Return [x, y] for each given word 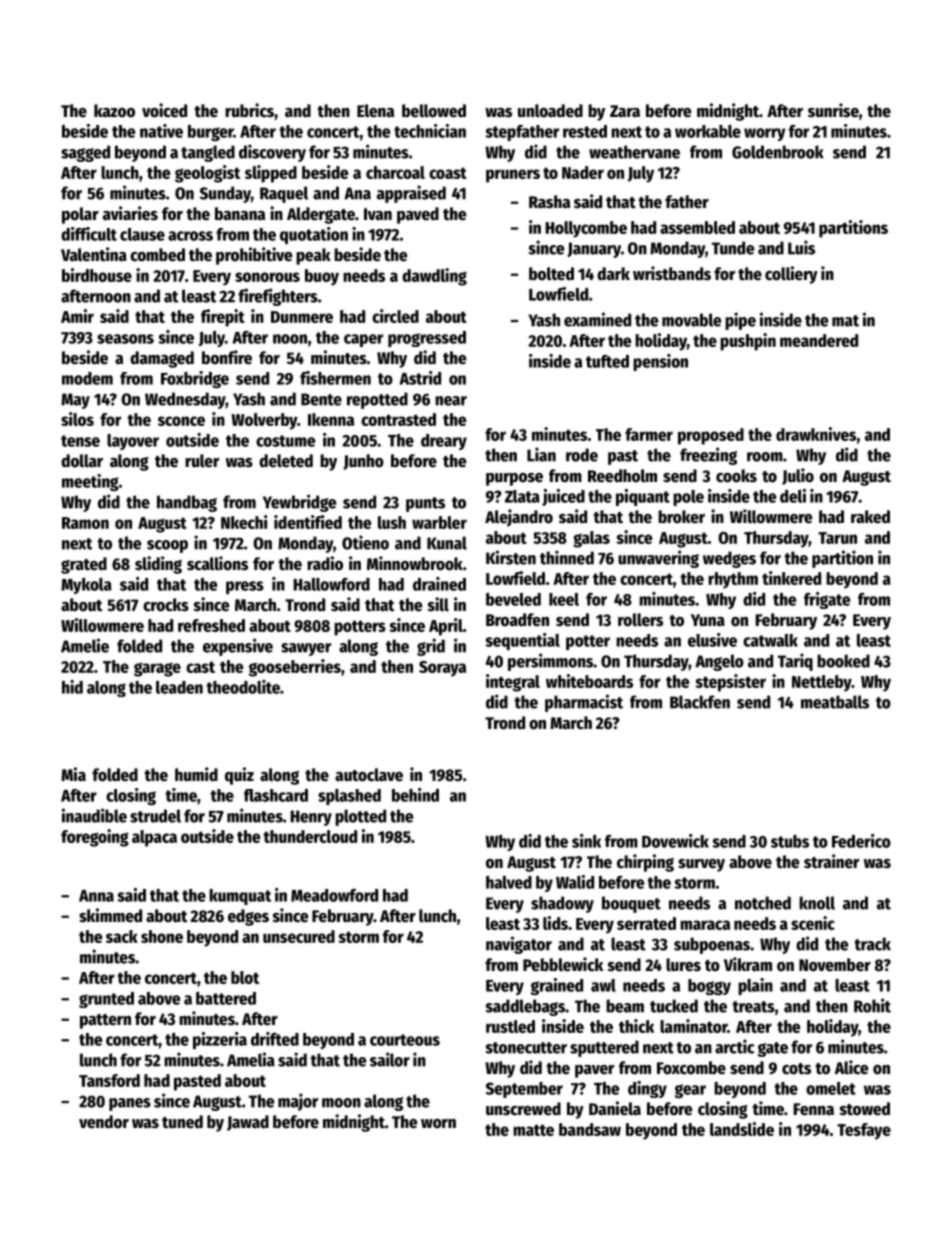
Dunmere [302, 317]
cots [796, 1069]
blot [245, 977]
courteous [405, 1040]
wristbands [672, 273]
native [161, 131]
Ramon [85, 523]
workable [708, 131]
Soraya [442, 669]
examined [597, 319]
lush [392, 522]
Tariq [795, 662]
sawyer [306, 649]
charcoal [395, 172]
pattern [105, 1021]
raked [870, 517]
